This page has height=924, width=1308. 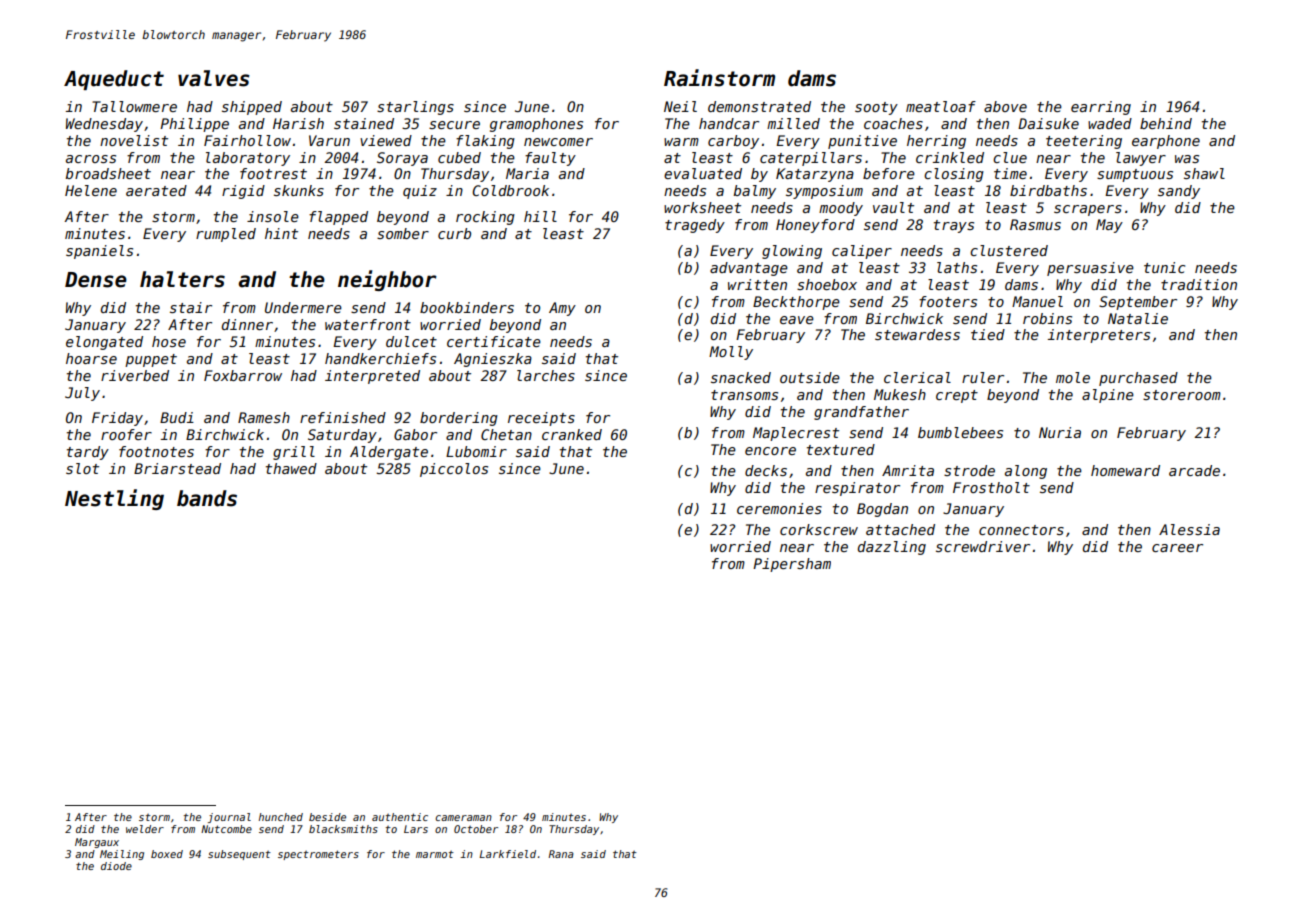 What do you see at coordinates (731, 353) in the page?
I see `Molly` at bounding box center [731, 353].
